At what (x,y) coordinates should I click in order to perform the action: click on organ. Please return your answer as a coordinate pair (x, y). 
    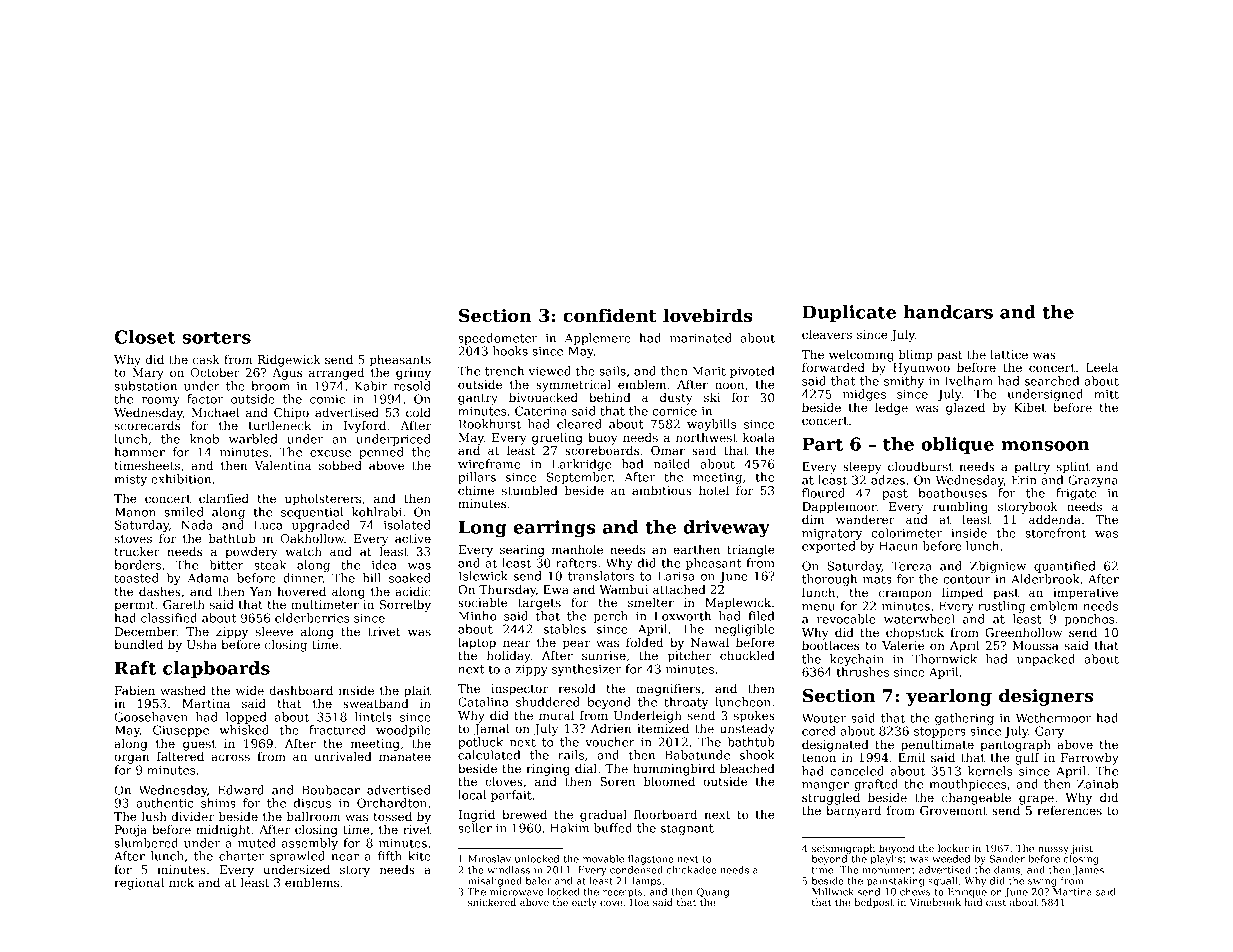
    Looking at the image, I should click on (132, 759).
